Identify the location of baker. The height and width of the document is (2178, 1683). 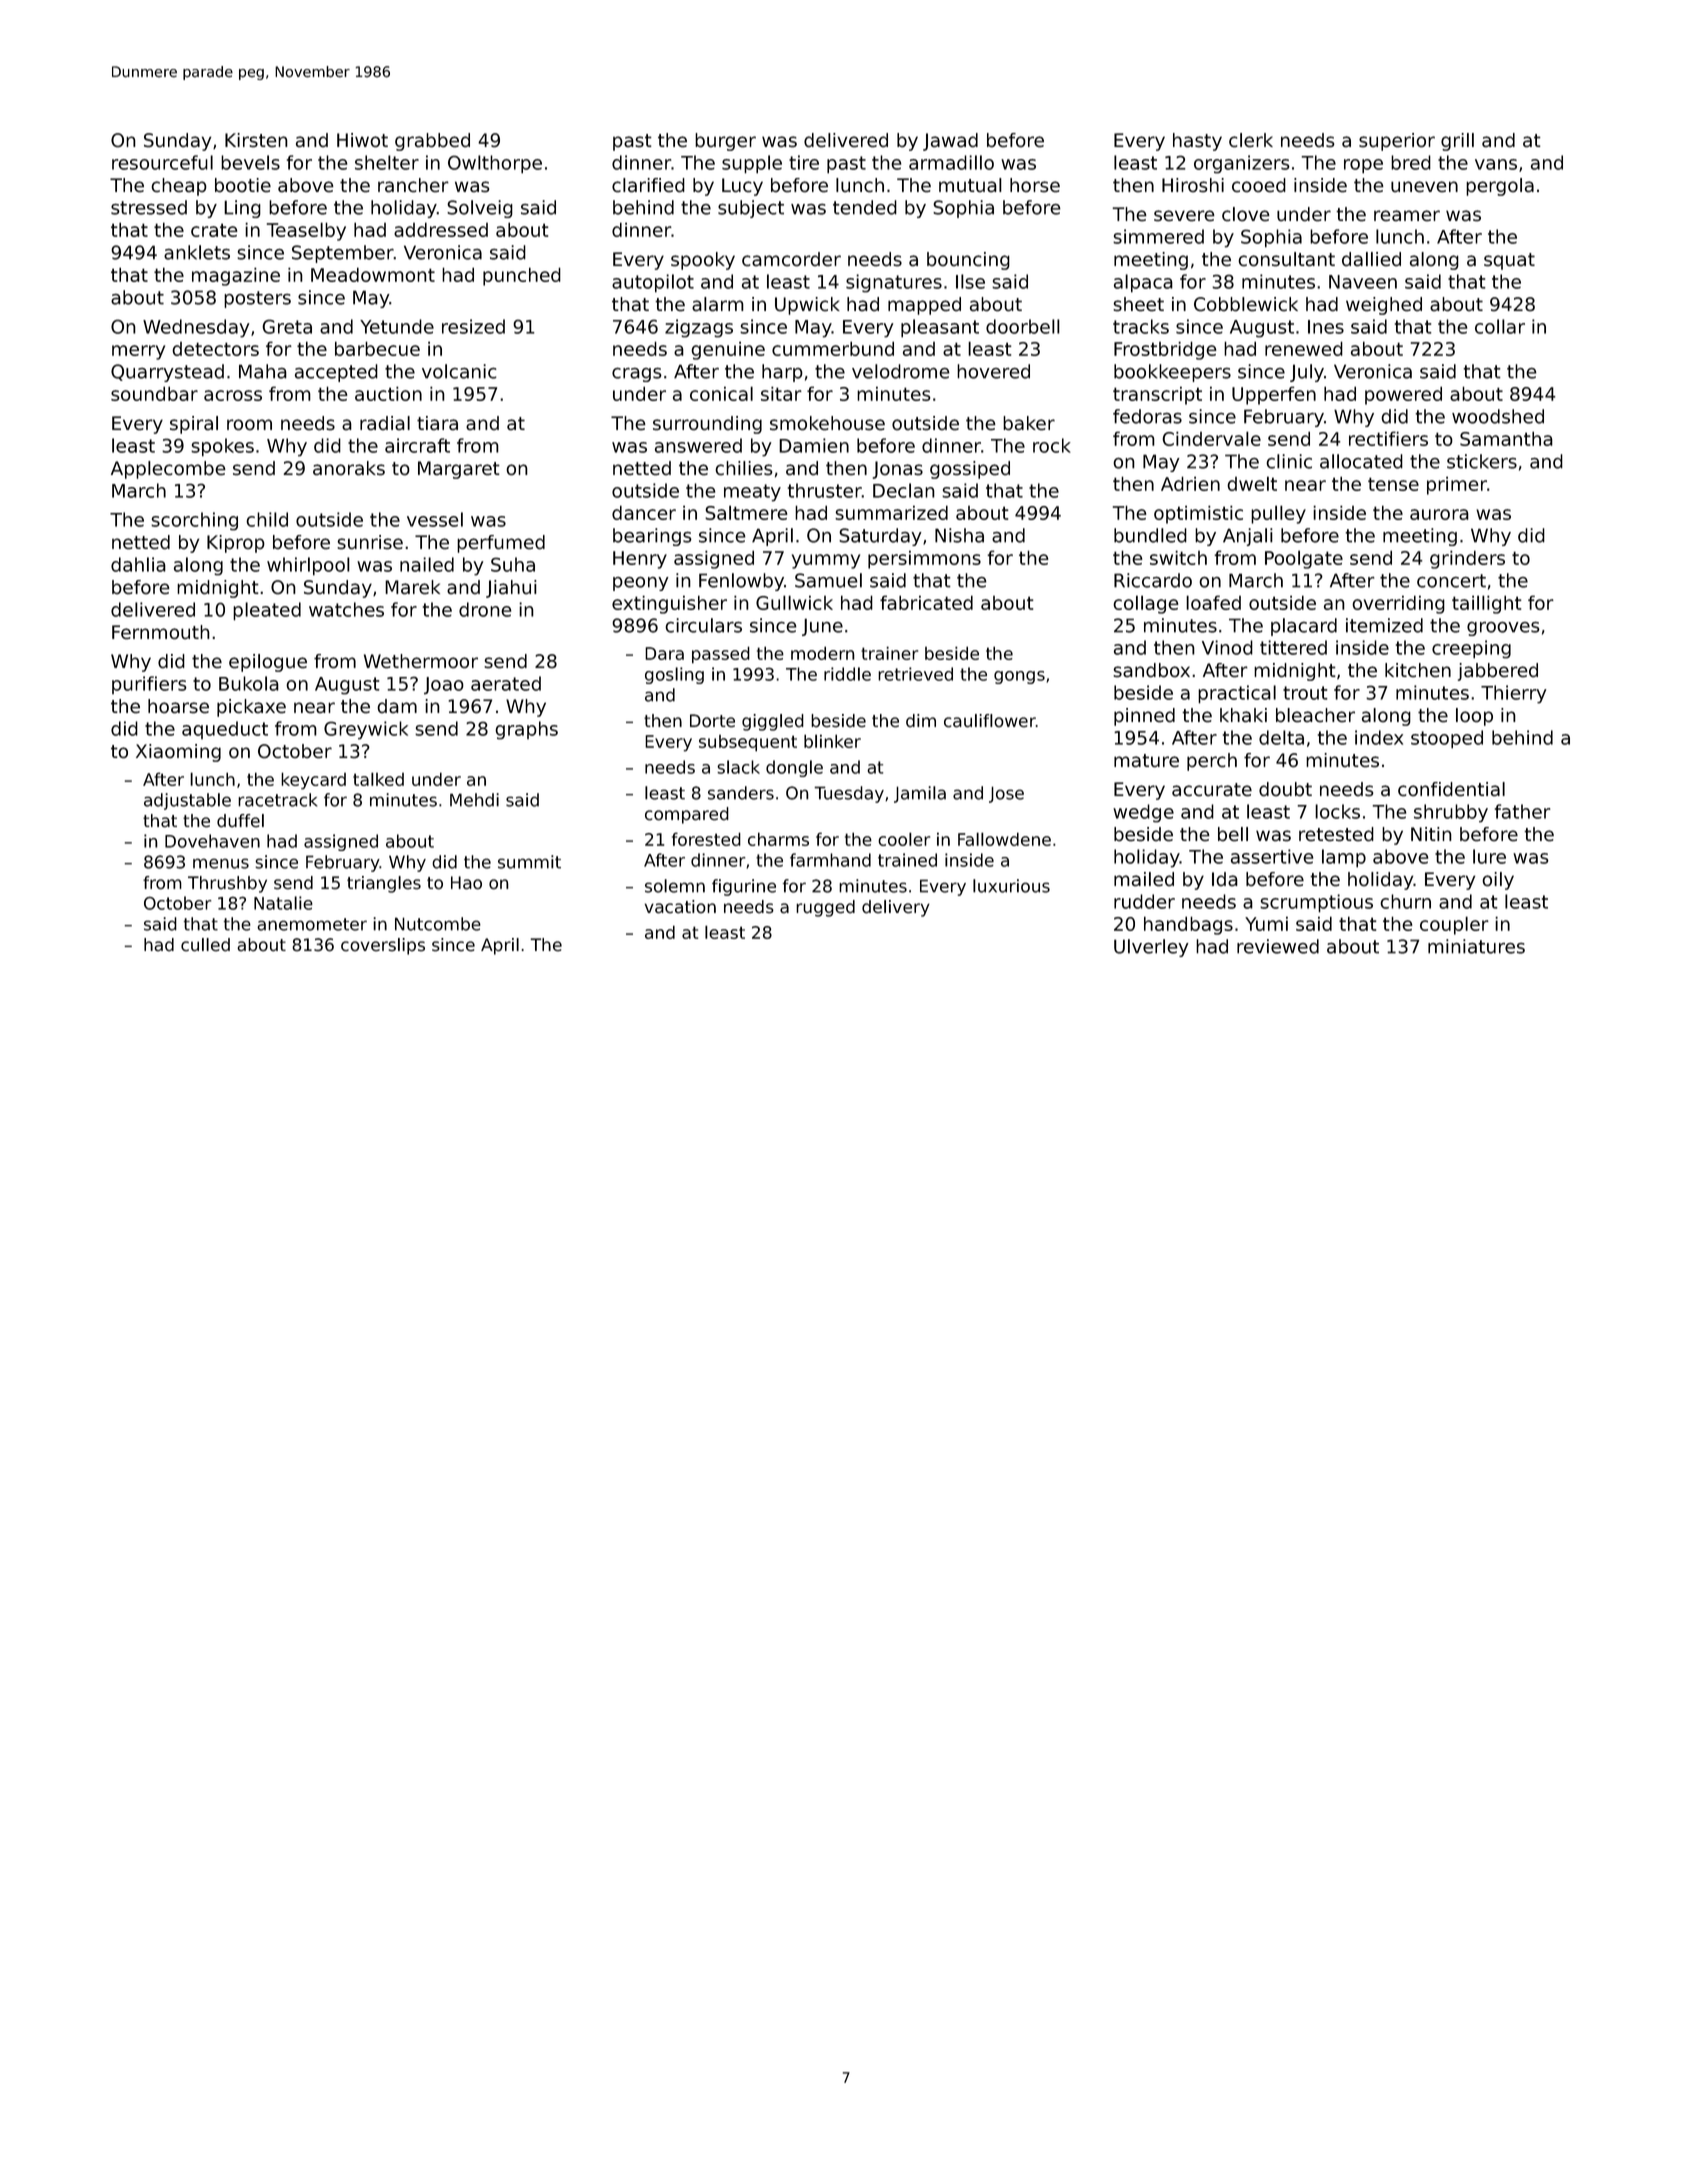
(1029, 423).
